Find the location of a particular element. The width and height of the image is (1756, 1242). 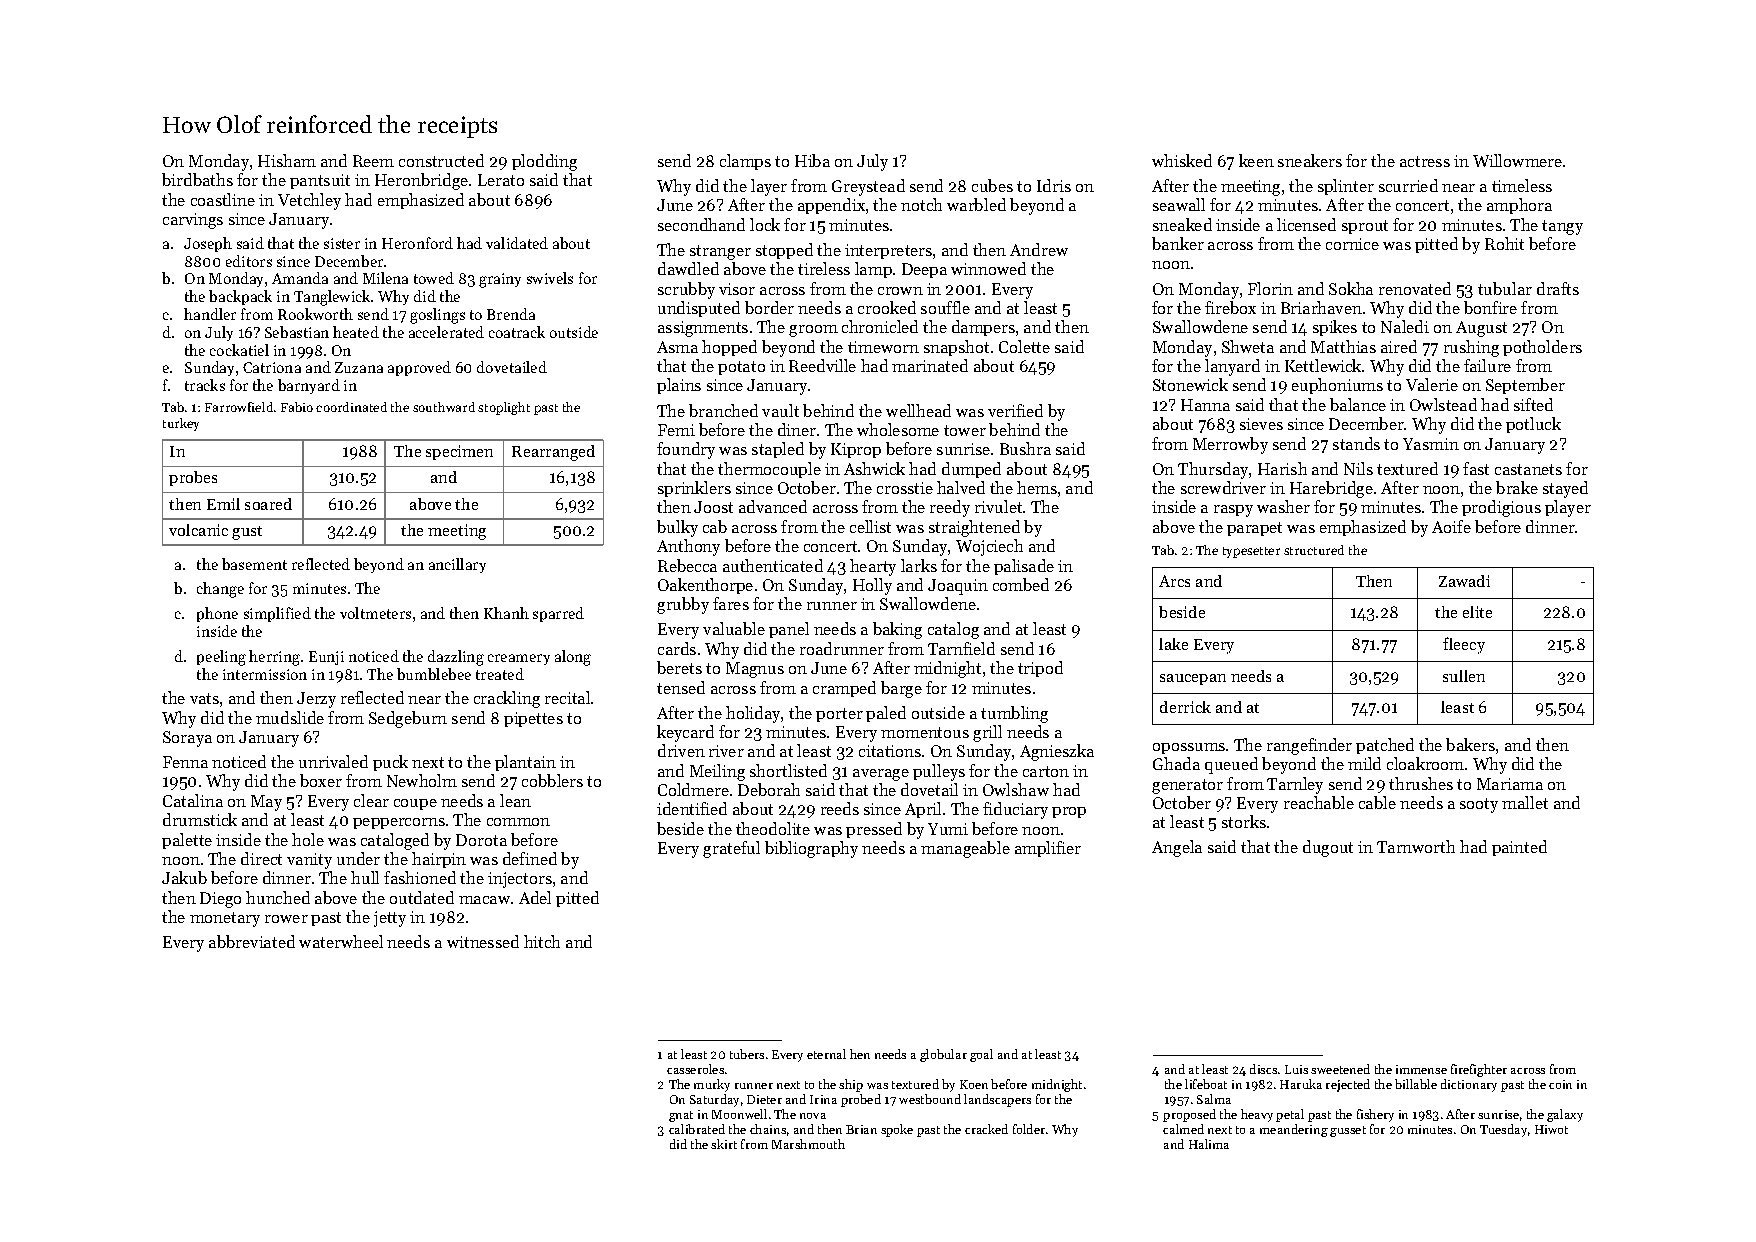

Hisham is located at coordinates (287, 160).
